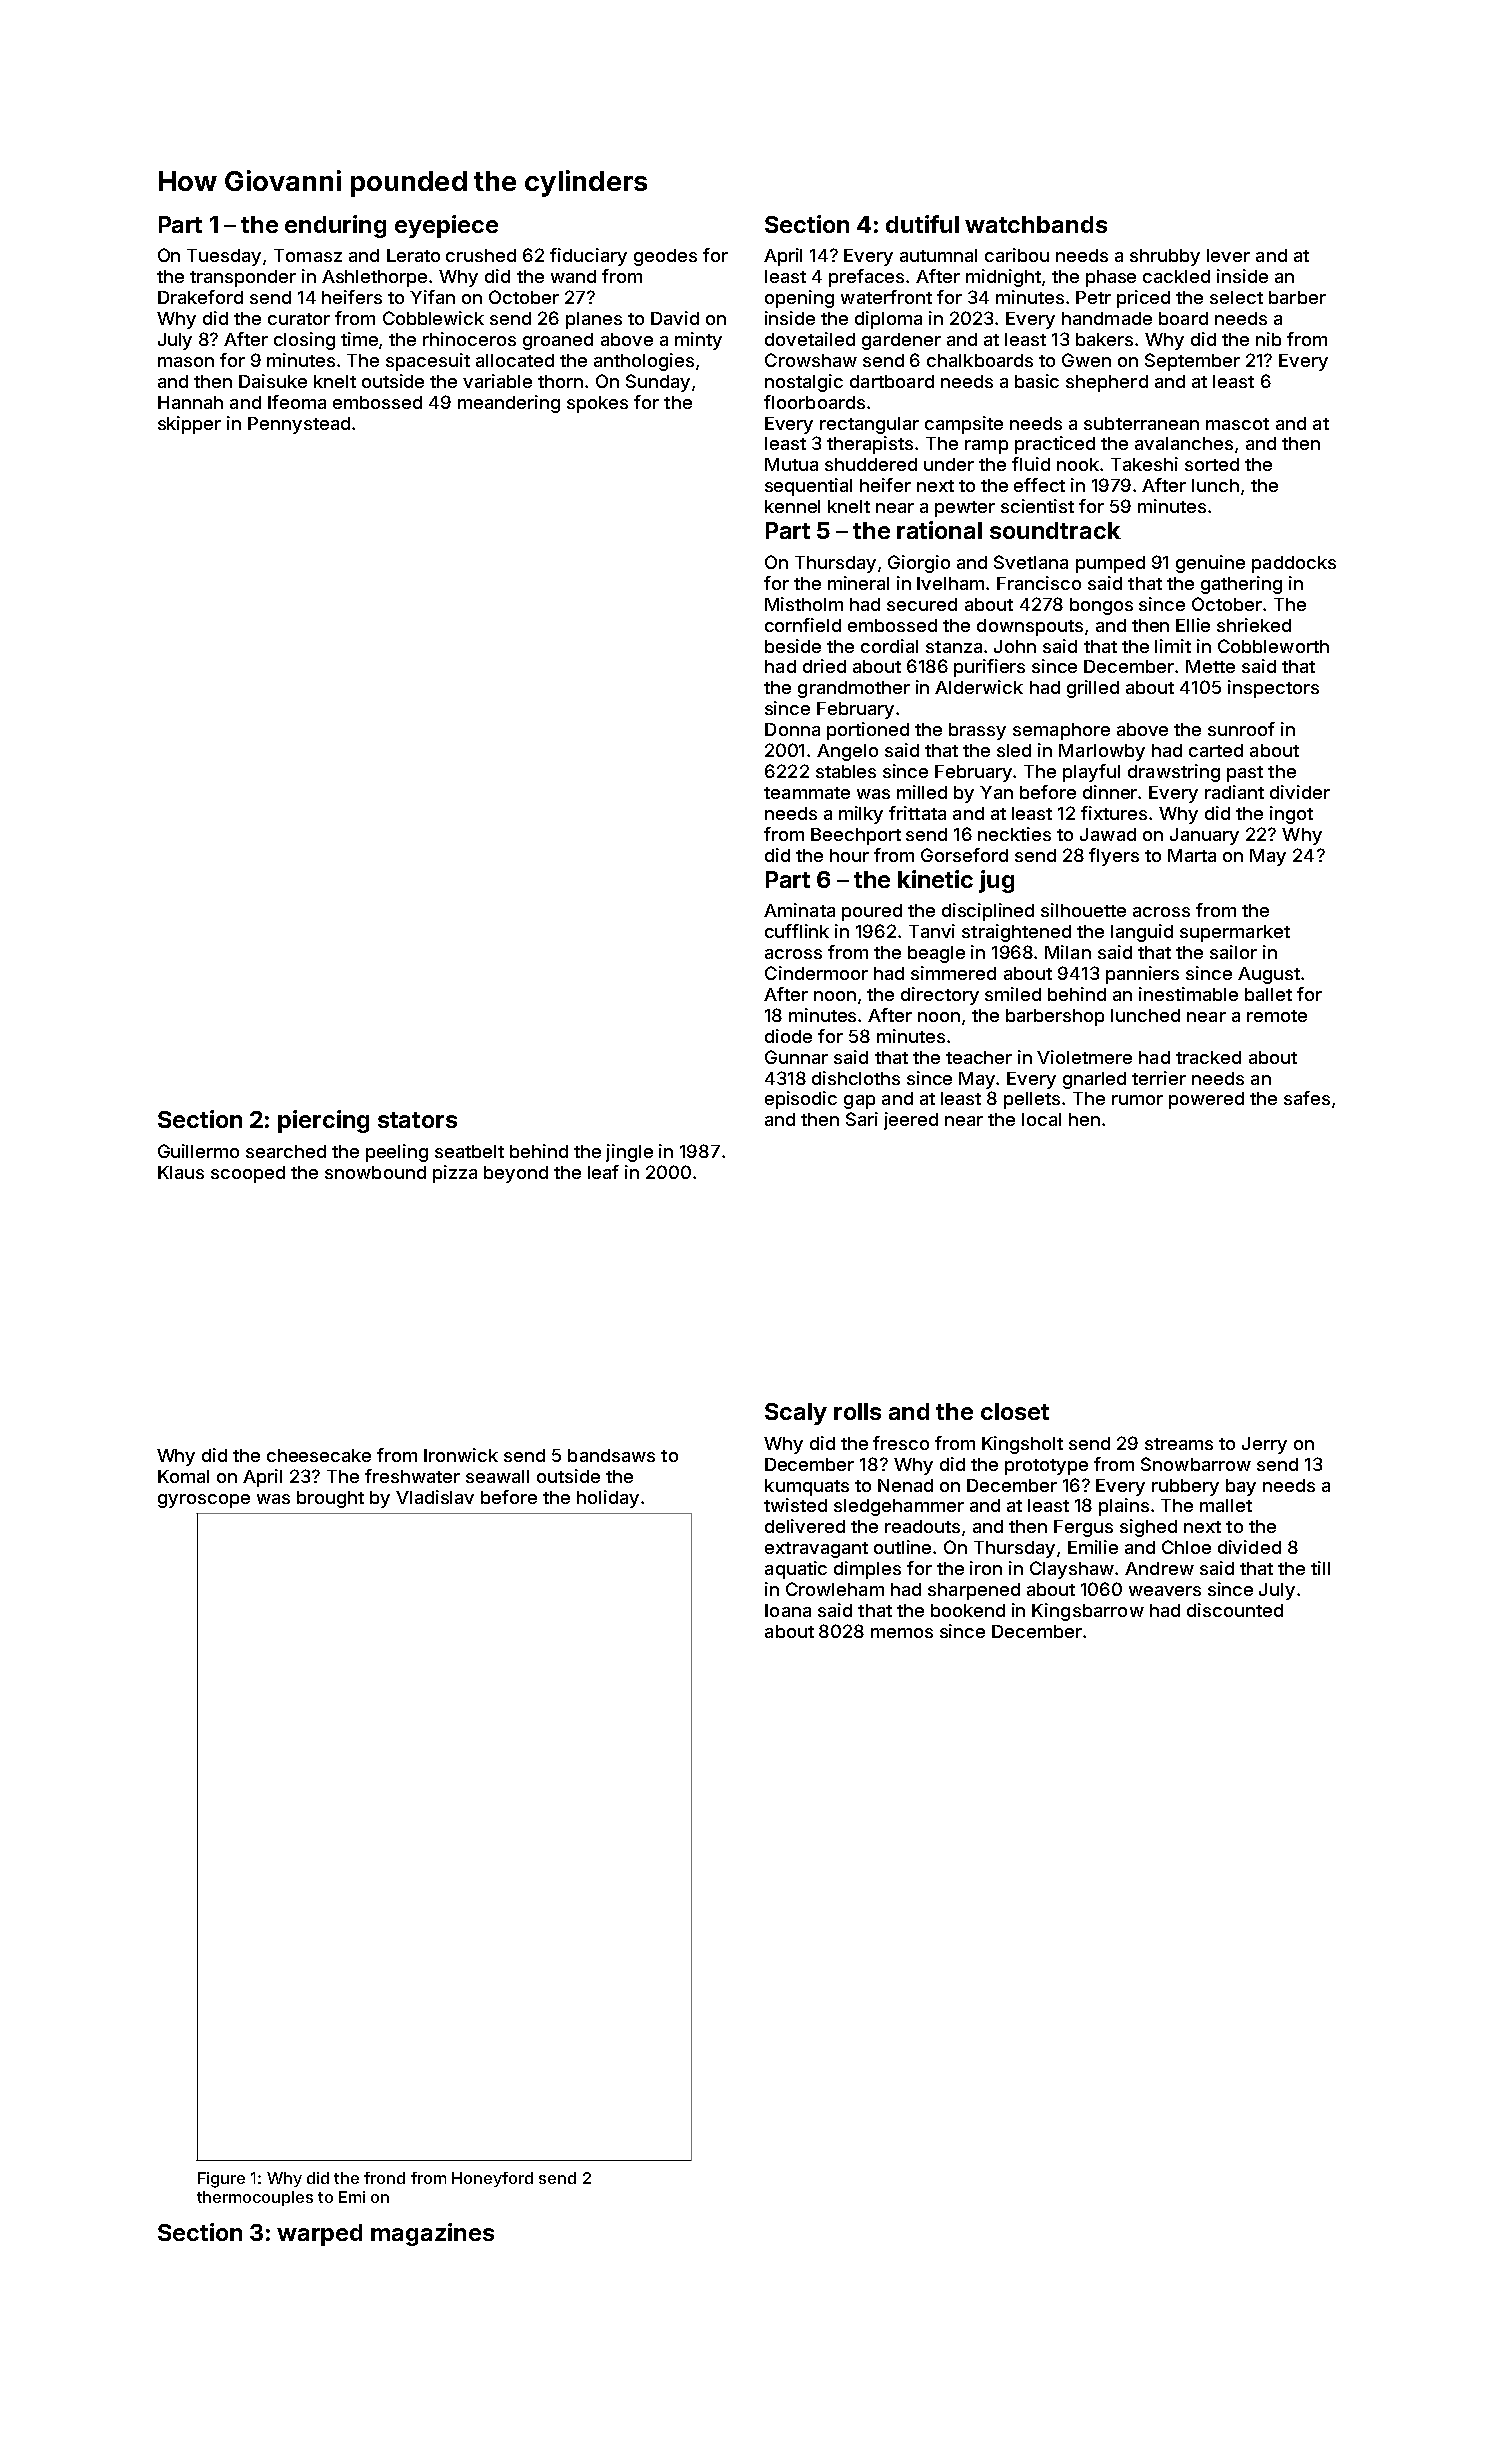  Describe the element at coordinates (198, 1151) in the document. I see `Guillermo` at that location.
